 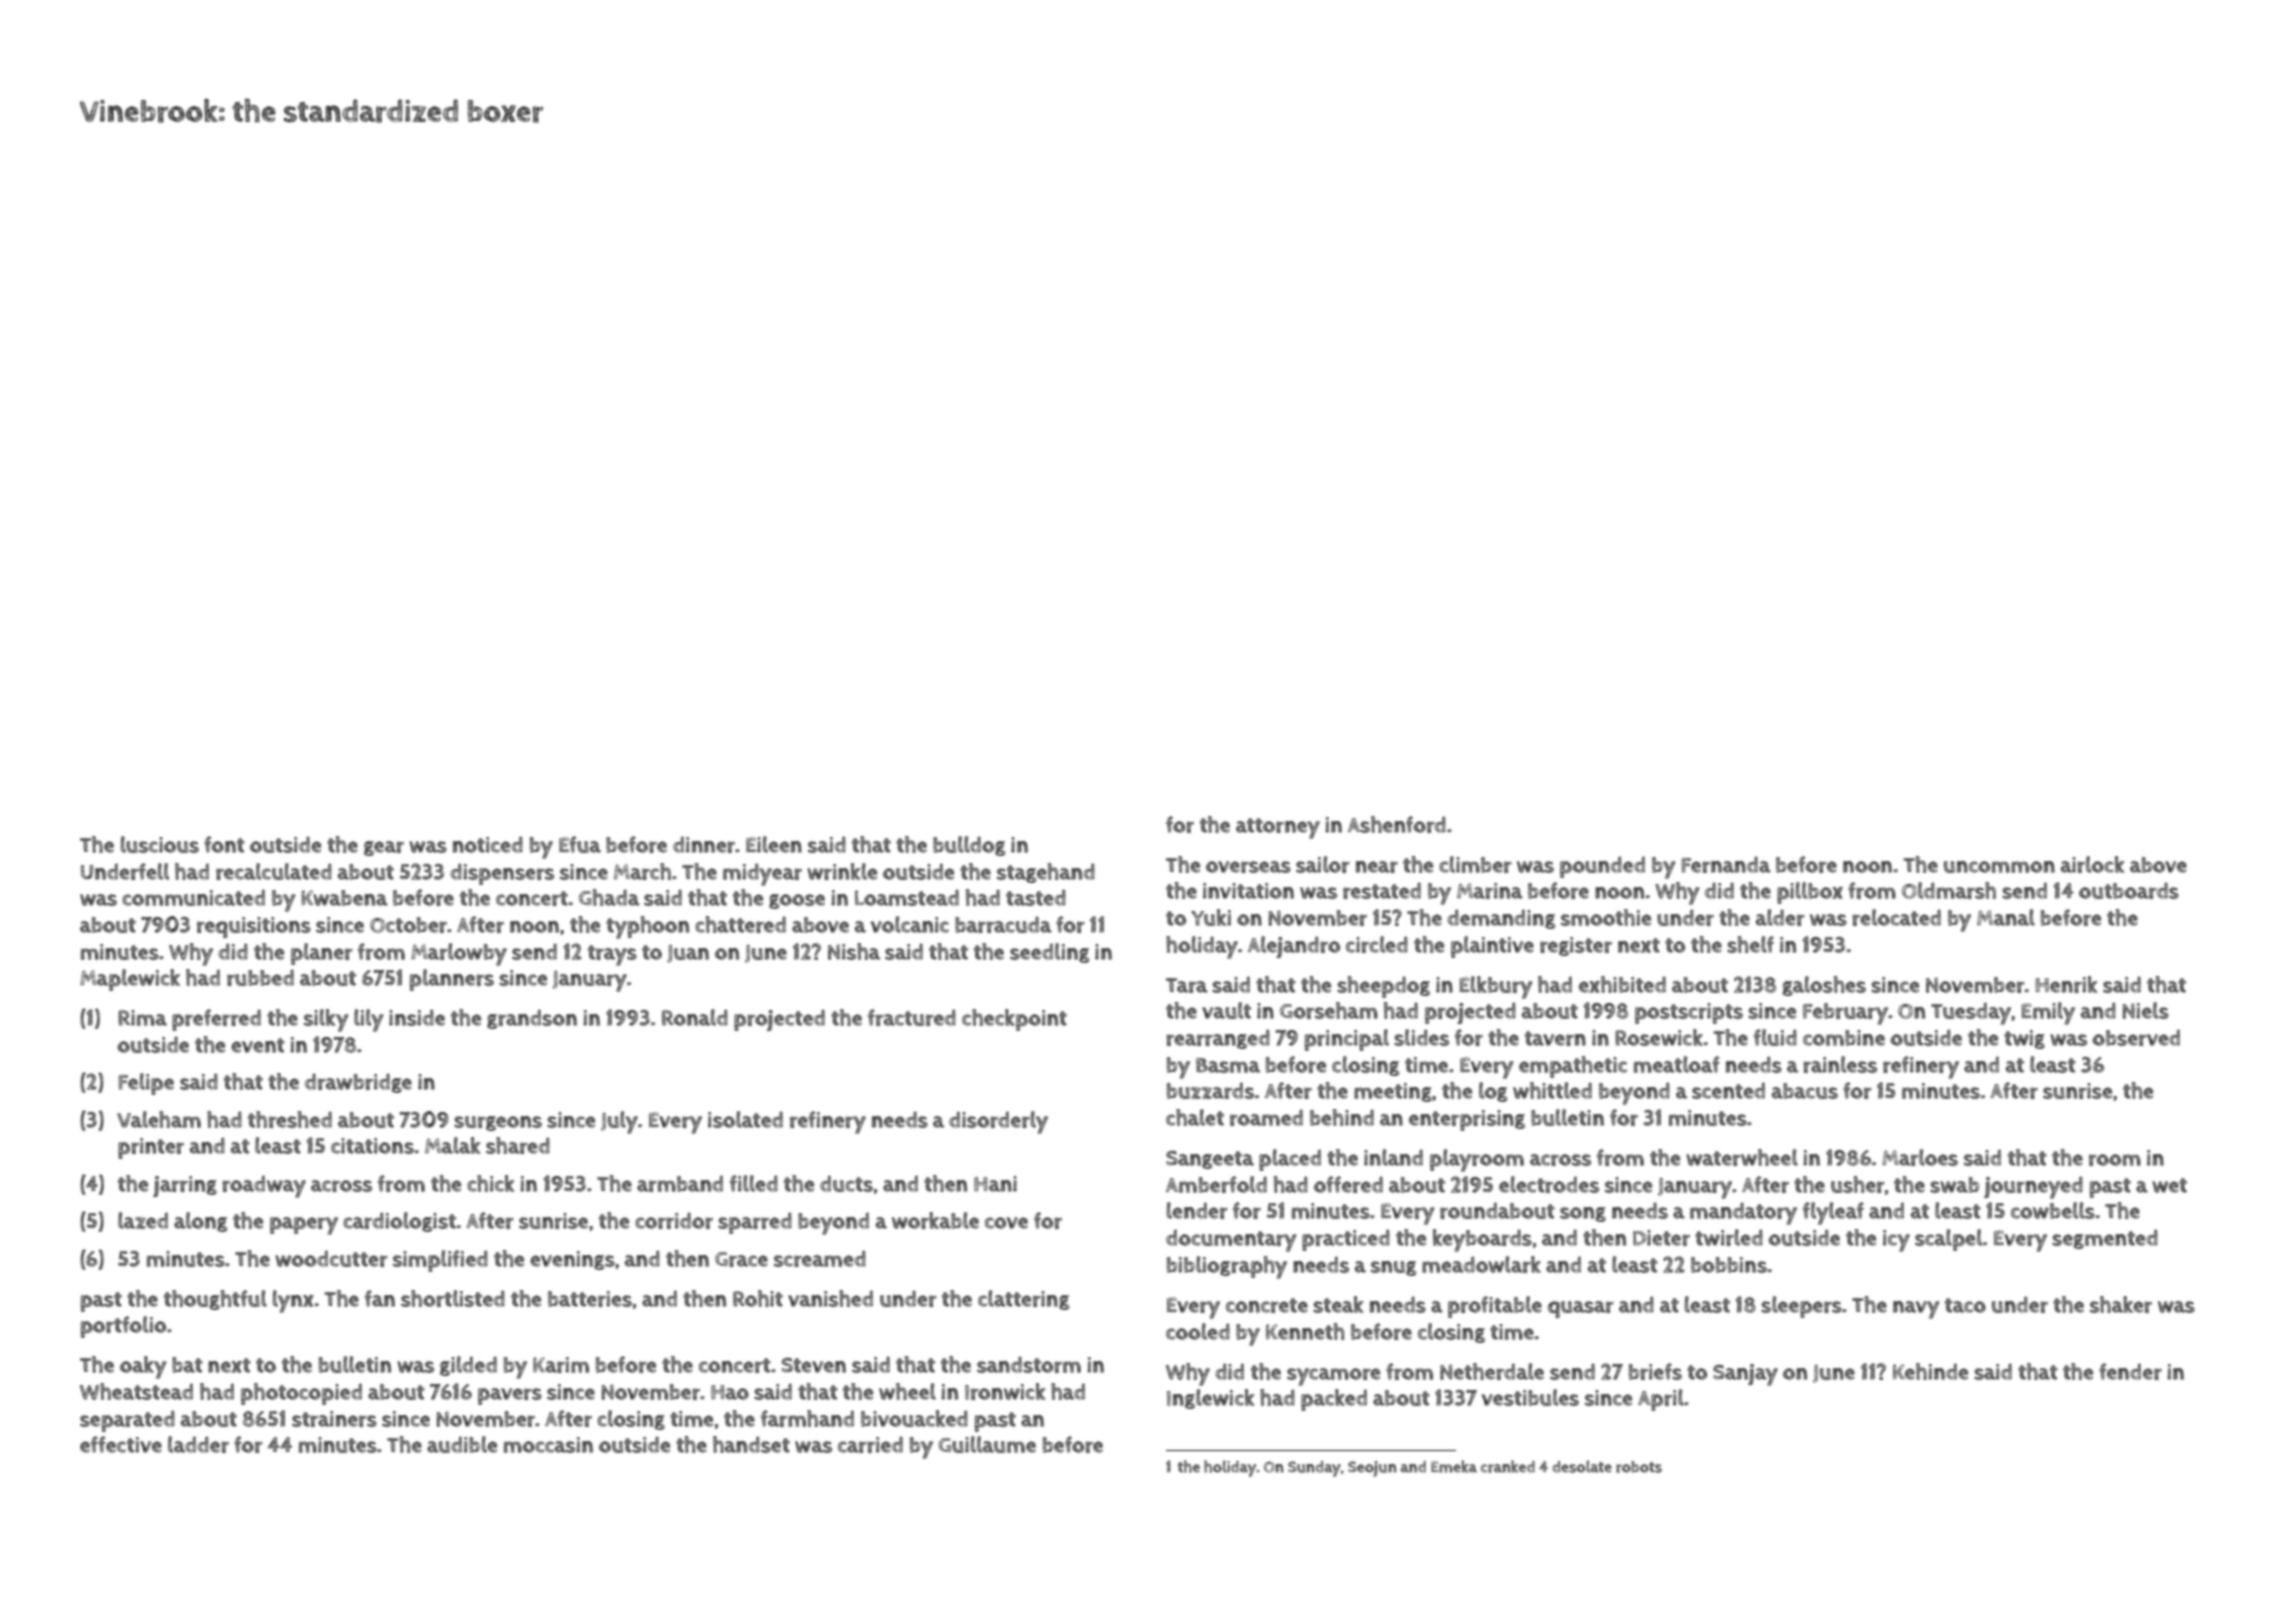 What do you see at coordinates (160, 844) in the page?
I see `luscious` at bounding box center [160, 844].
